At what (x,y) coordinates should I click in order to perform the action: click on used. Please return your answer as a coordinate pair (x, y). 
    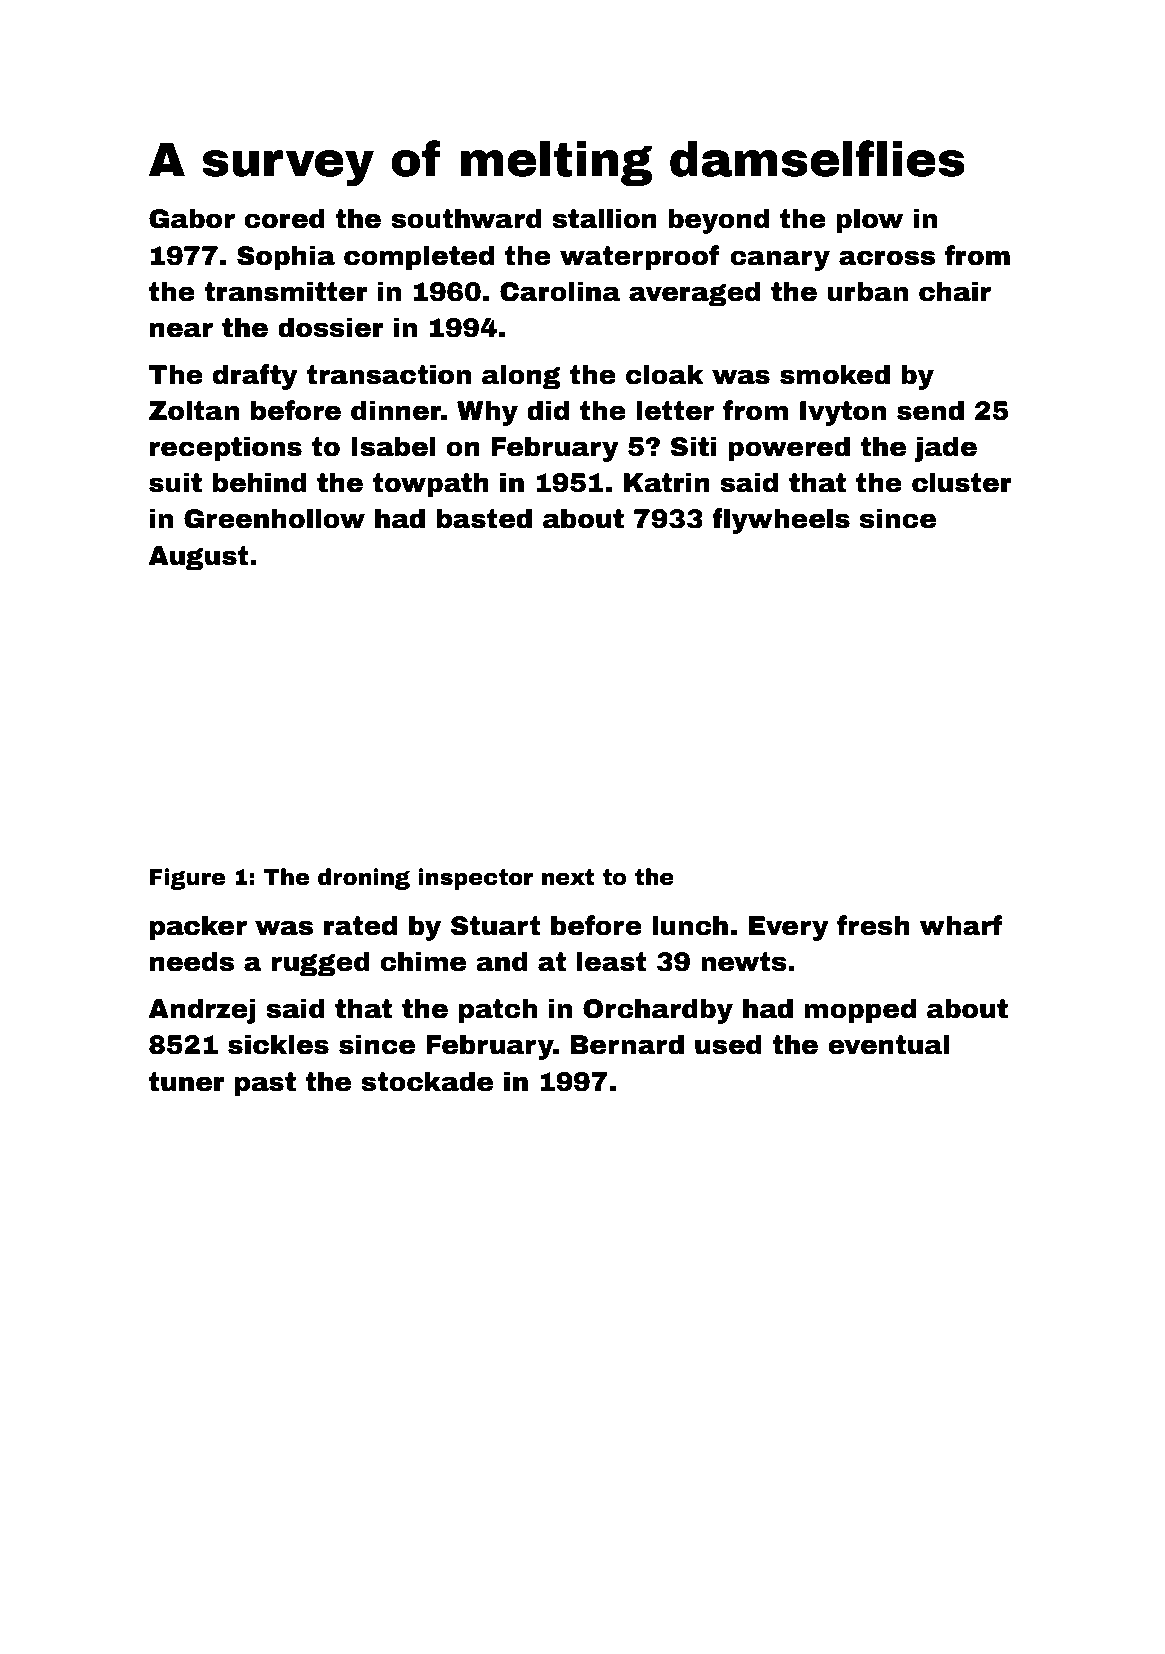
    Looking at the image, I should click on (728, 1044).
